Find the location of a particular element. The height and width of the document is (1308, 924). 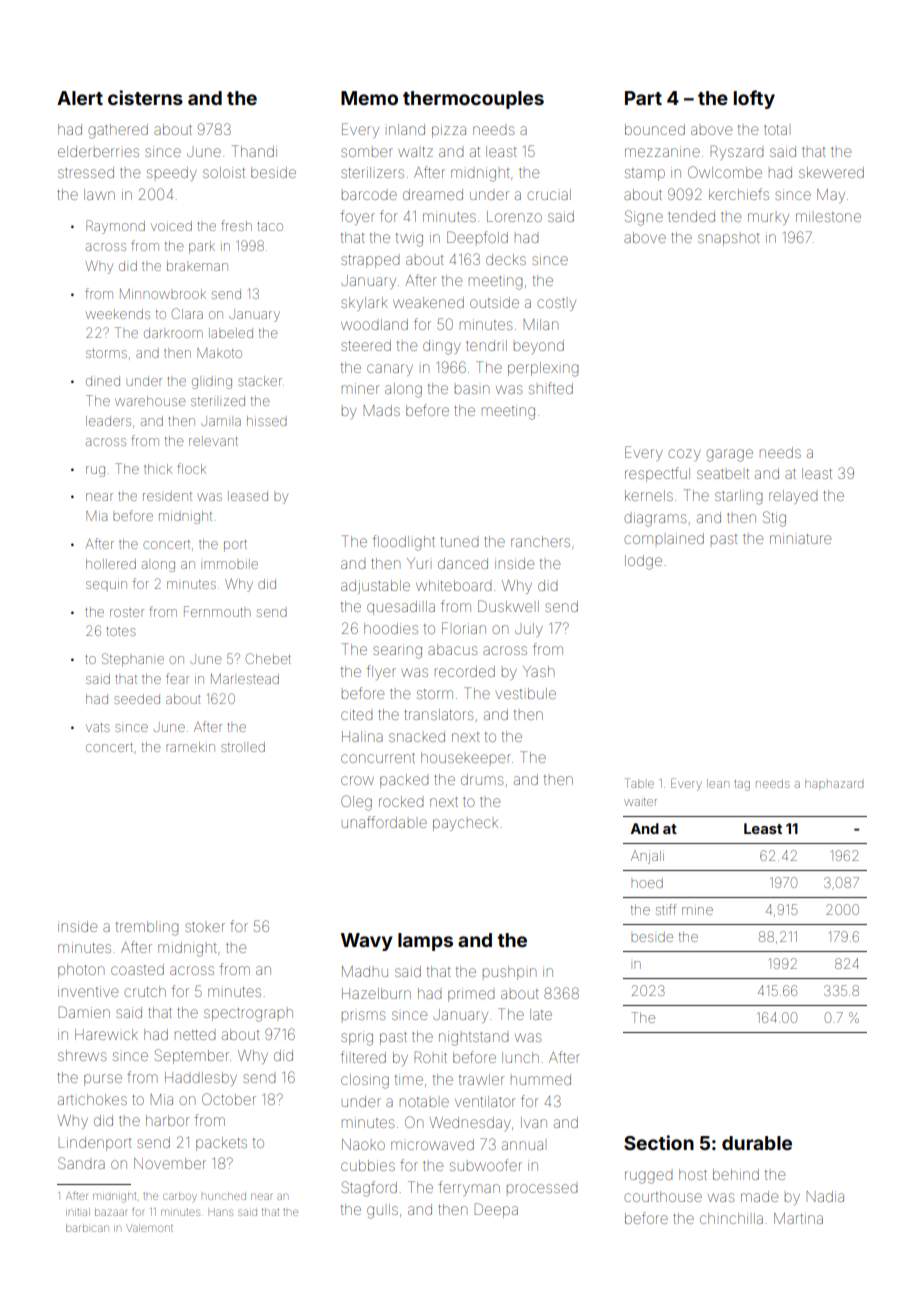

translators is located at coordinates (438, 714).
